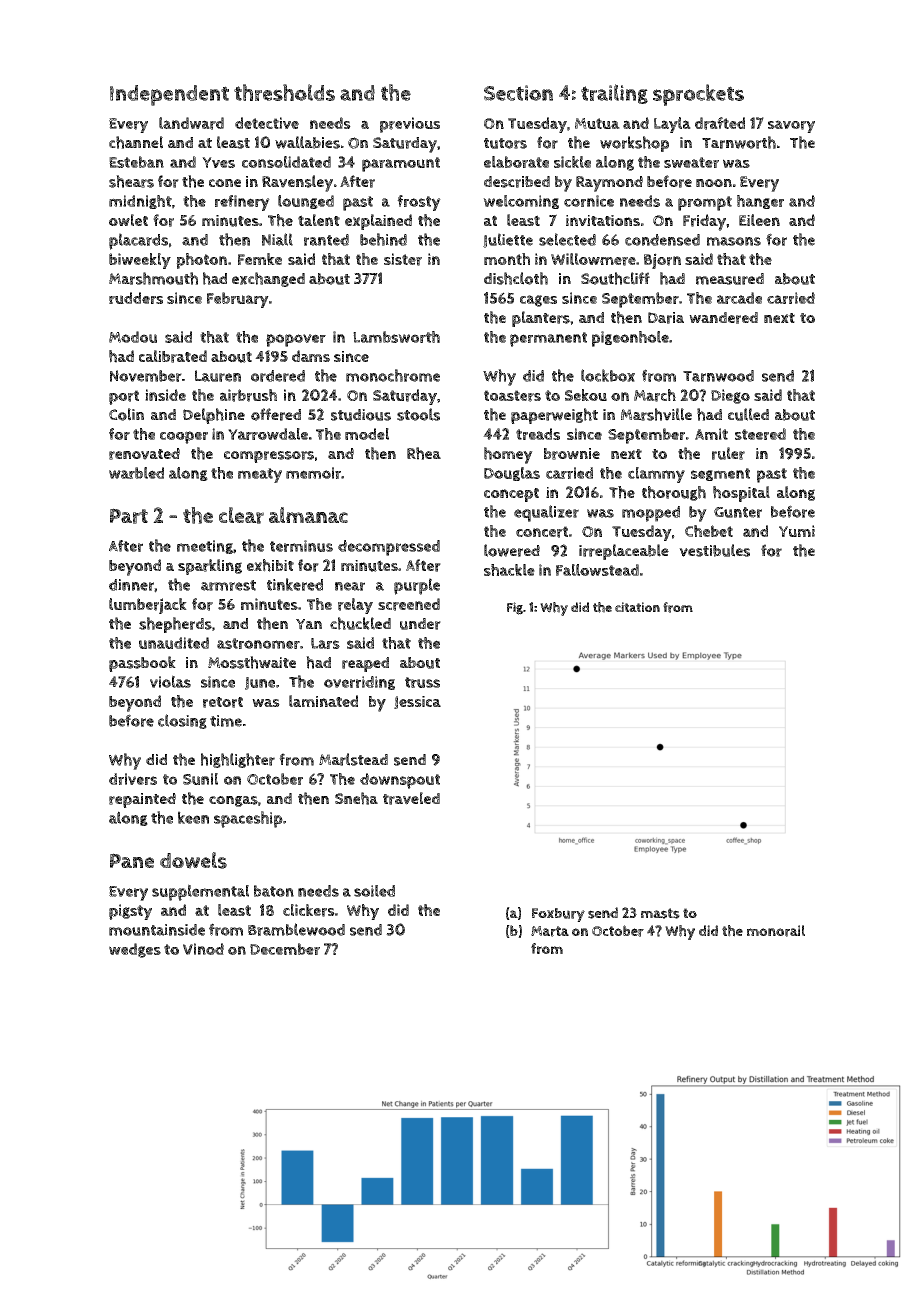  Describe the element at coordinates (597, 570) in the screenshot. I see `Fallowstead` at that location.
